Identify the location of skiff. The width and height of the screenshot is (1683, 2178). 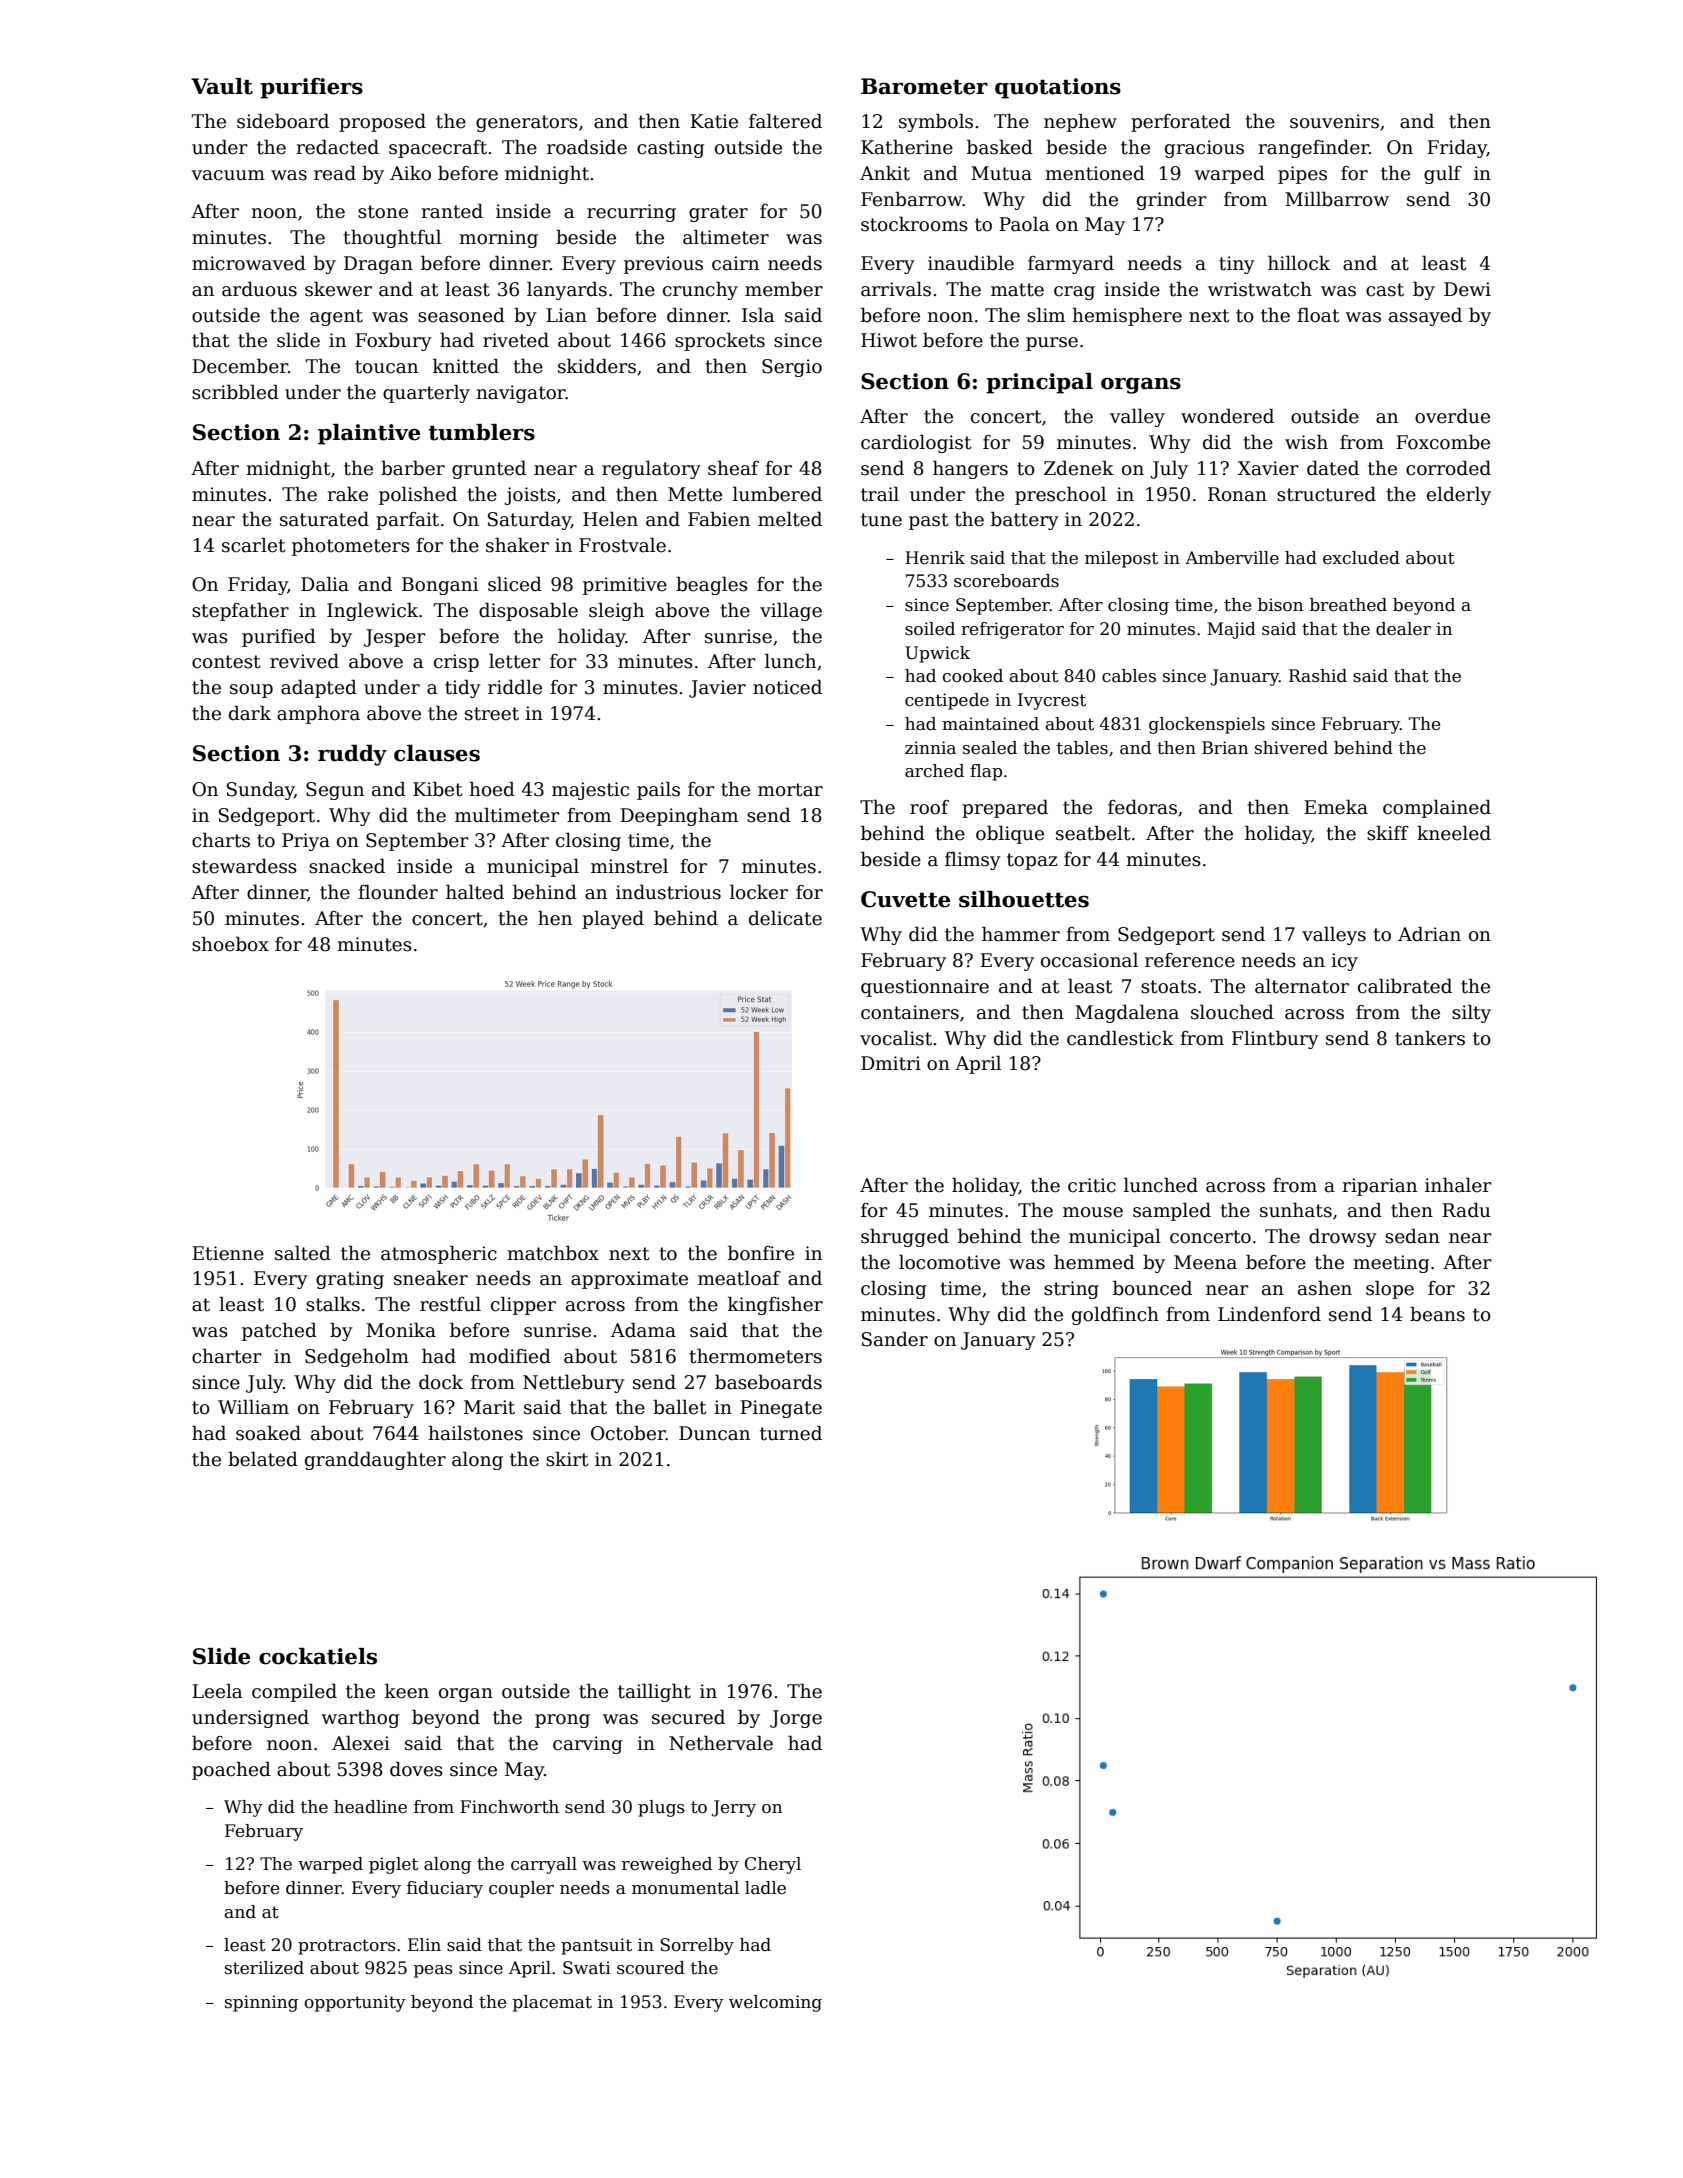
(1388, 833).
